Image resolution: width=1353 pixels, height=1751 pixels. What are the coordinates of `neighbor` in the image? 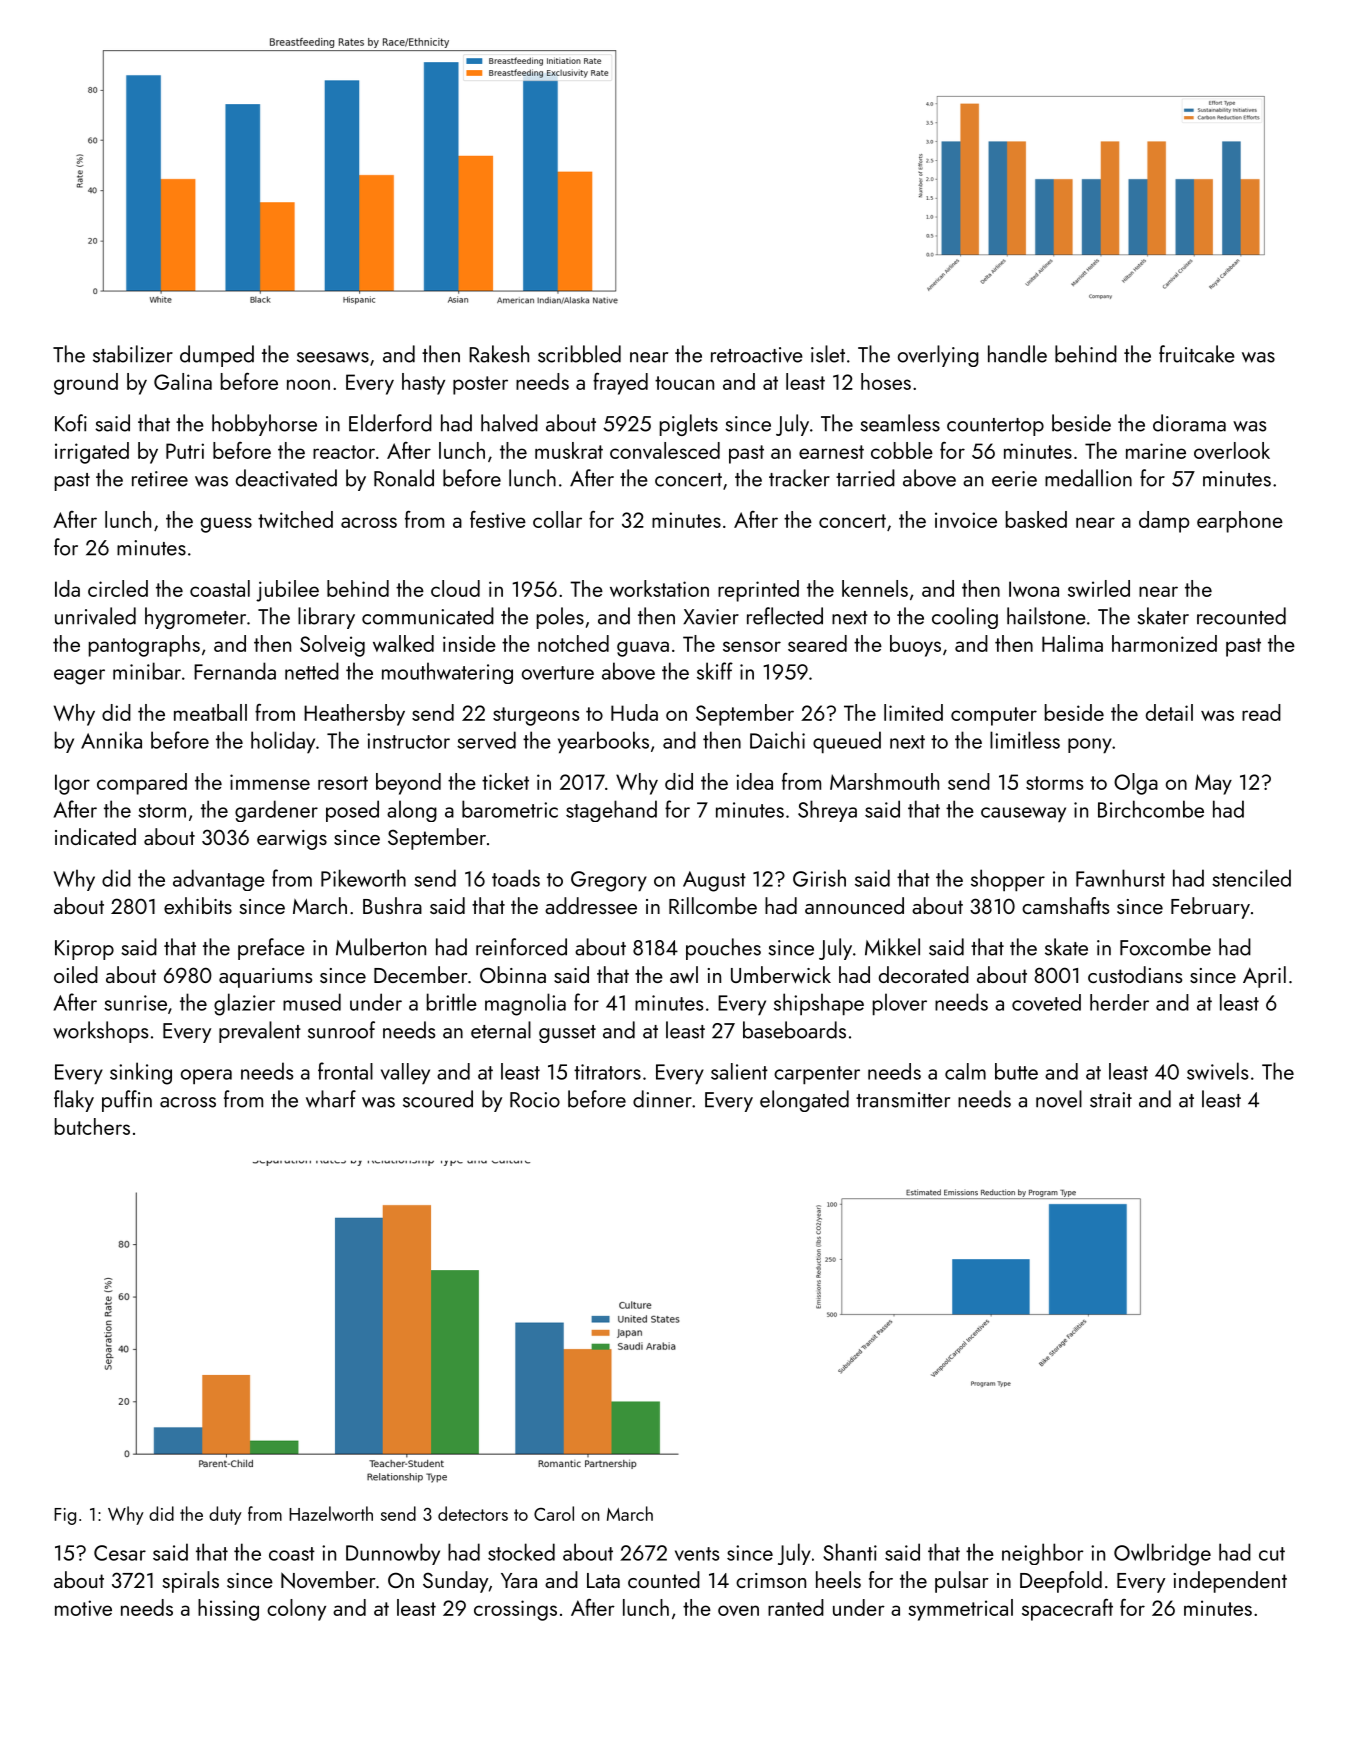 It's located at (1042, 1554).
